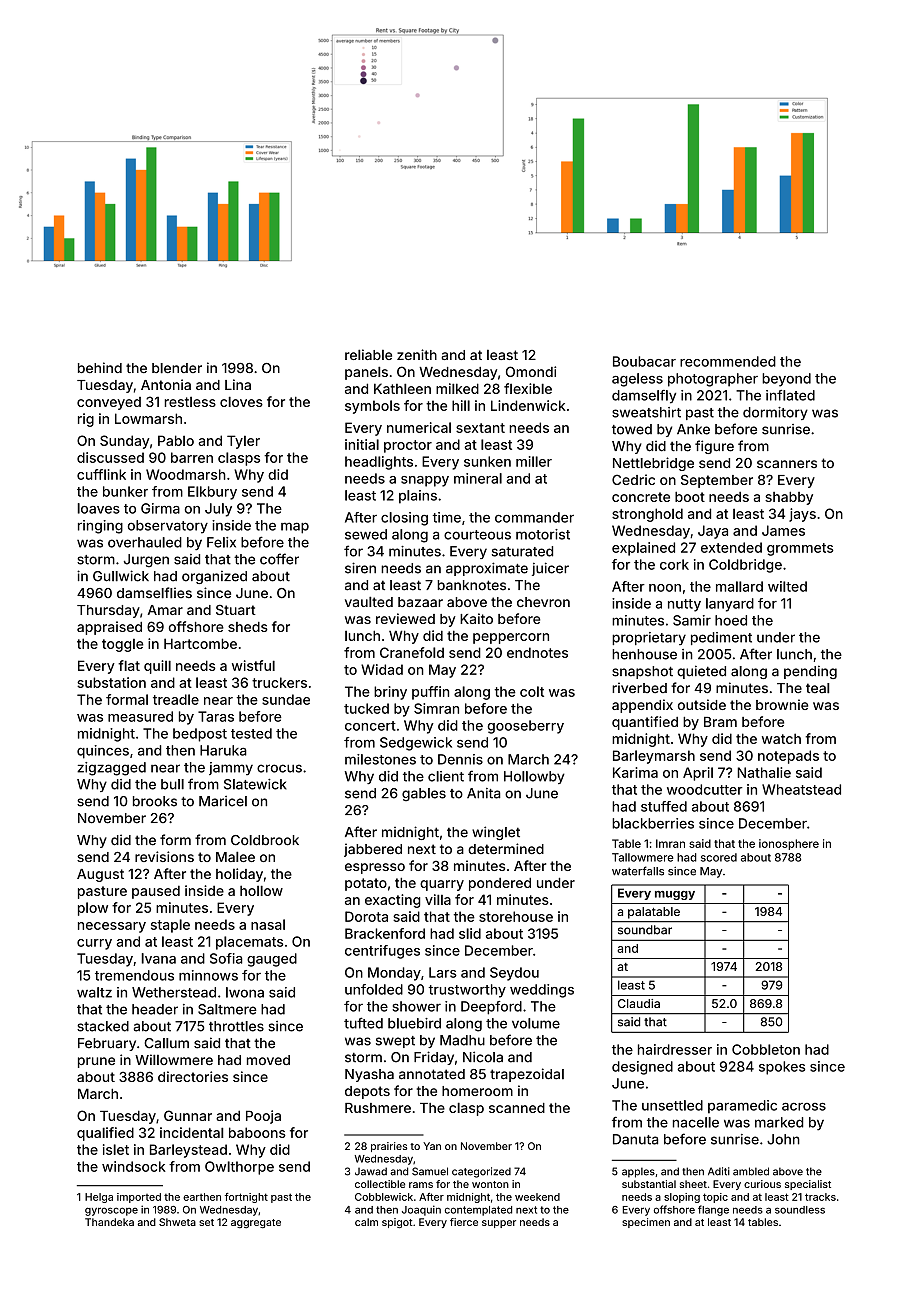 Image resolution: width=924 pixels, height=1308 pixels. I want to click on treadle, so click(176, 699).
